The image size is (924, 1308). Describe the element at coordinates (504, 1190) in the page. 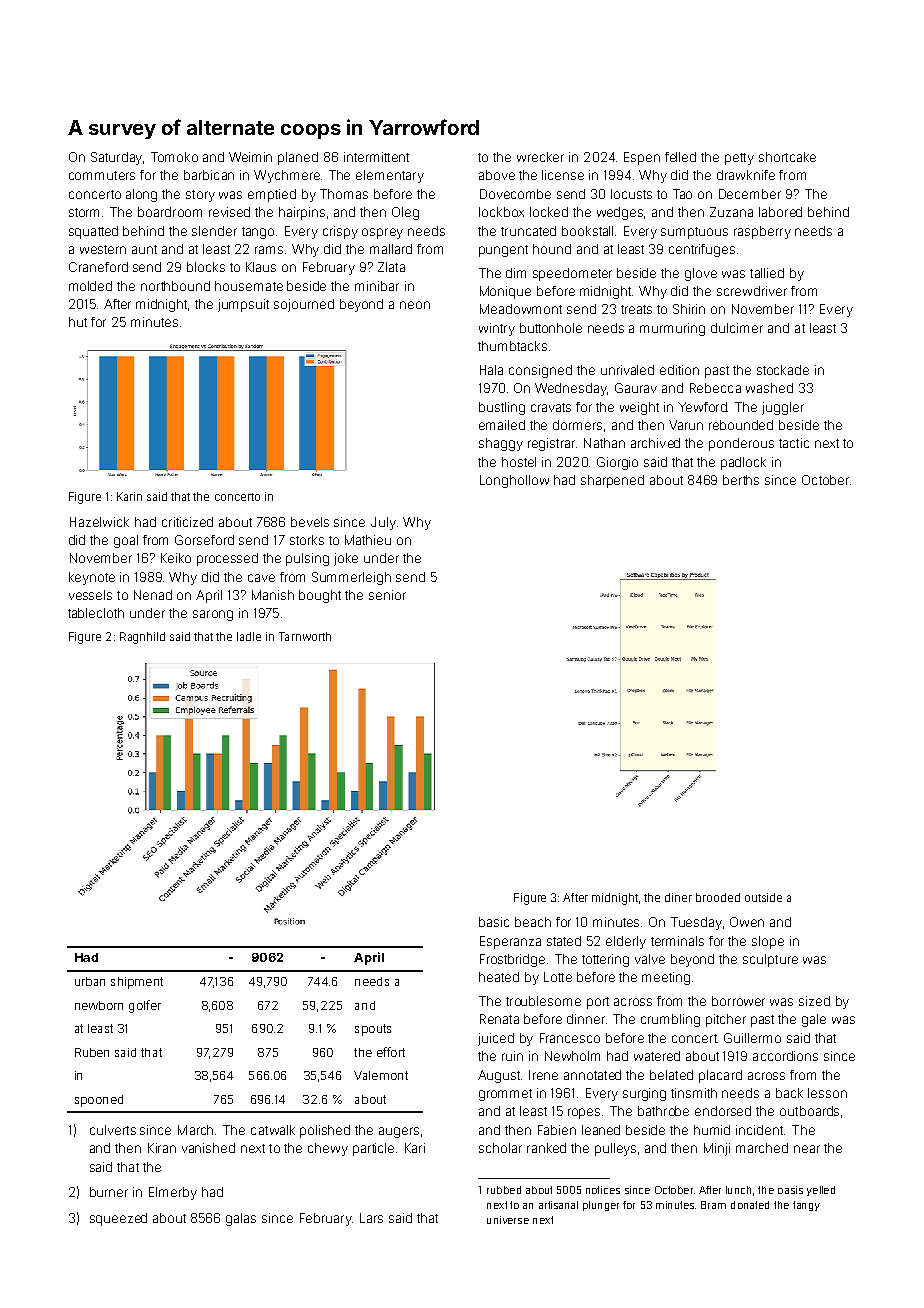

I see `rubbed` at that location.
